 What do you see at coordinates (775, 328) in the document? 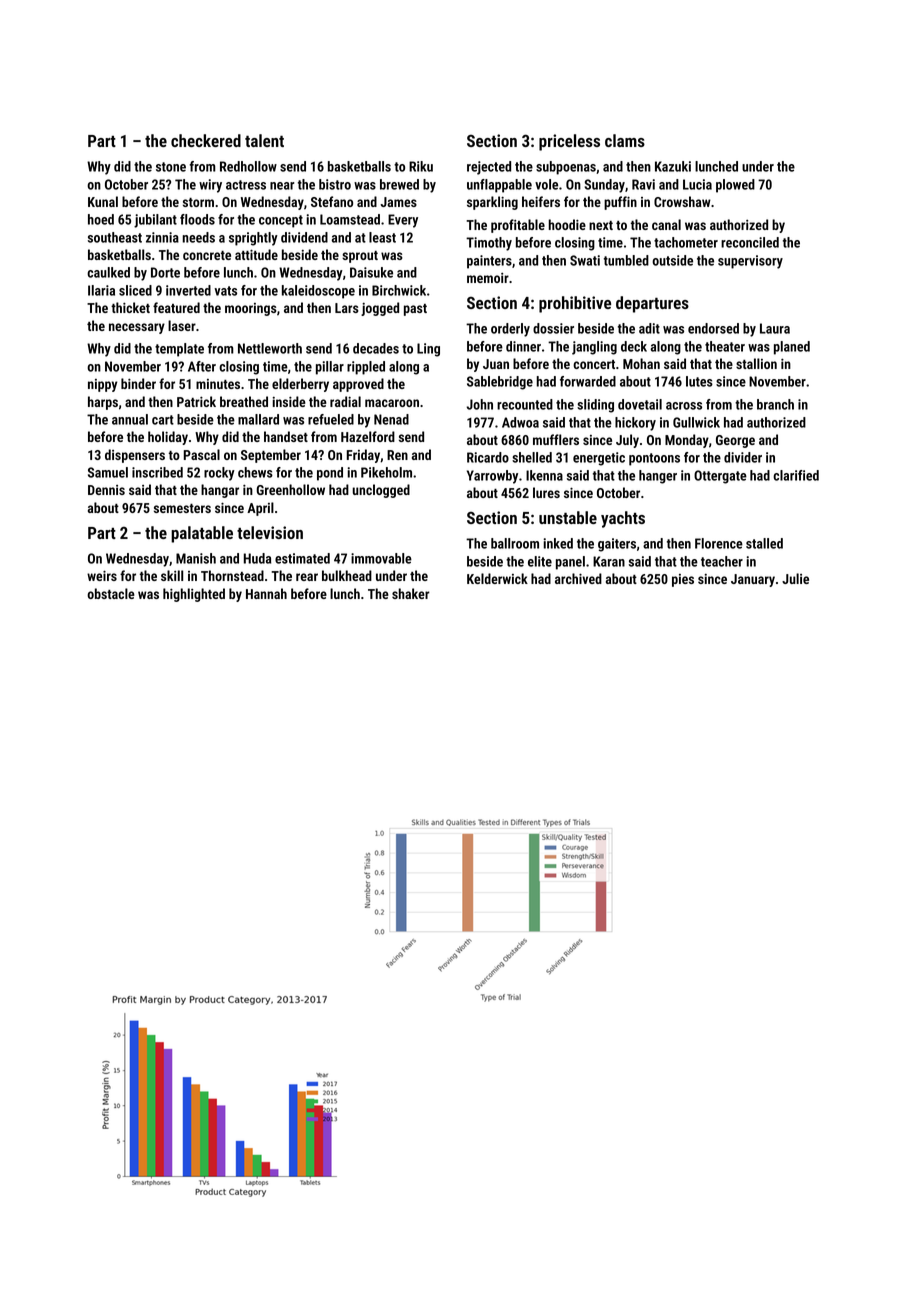
I see `Laura` at bounding box center [775, 328].
